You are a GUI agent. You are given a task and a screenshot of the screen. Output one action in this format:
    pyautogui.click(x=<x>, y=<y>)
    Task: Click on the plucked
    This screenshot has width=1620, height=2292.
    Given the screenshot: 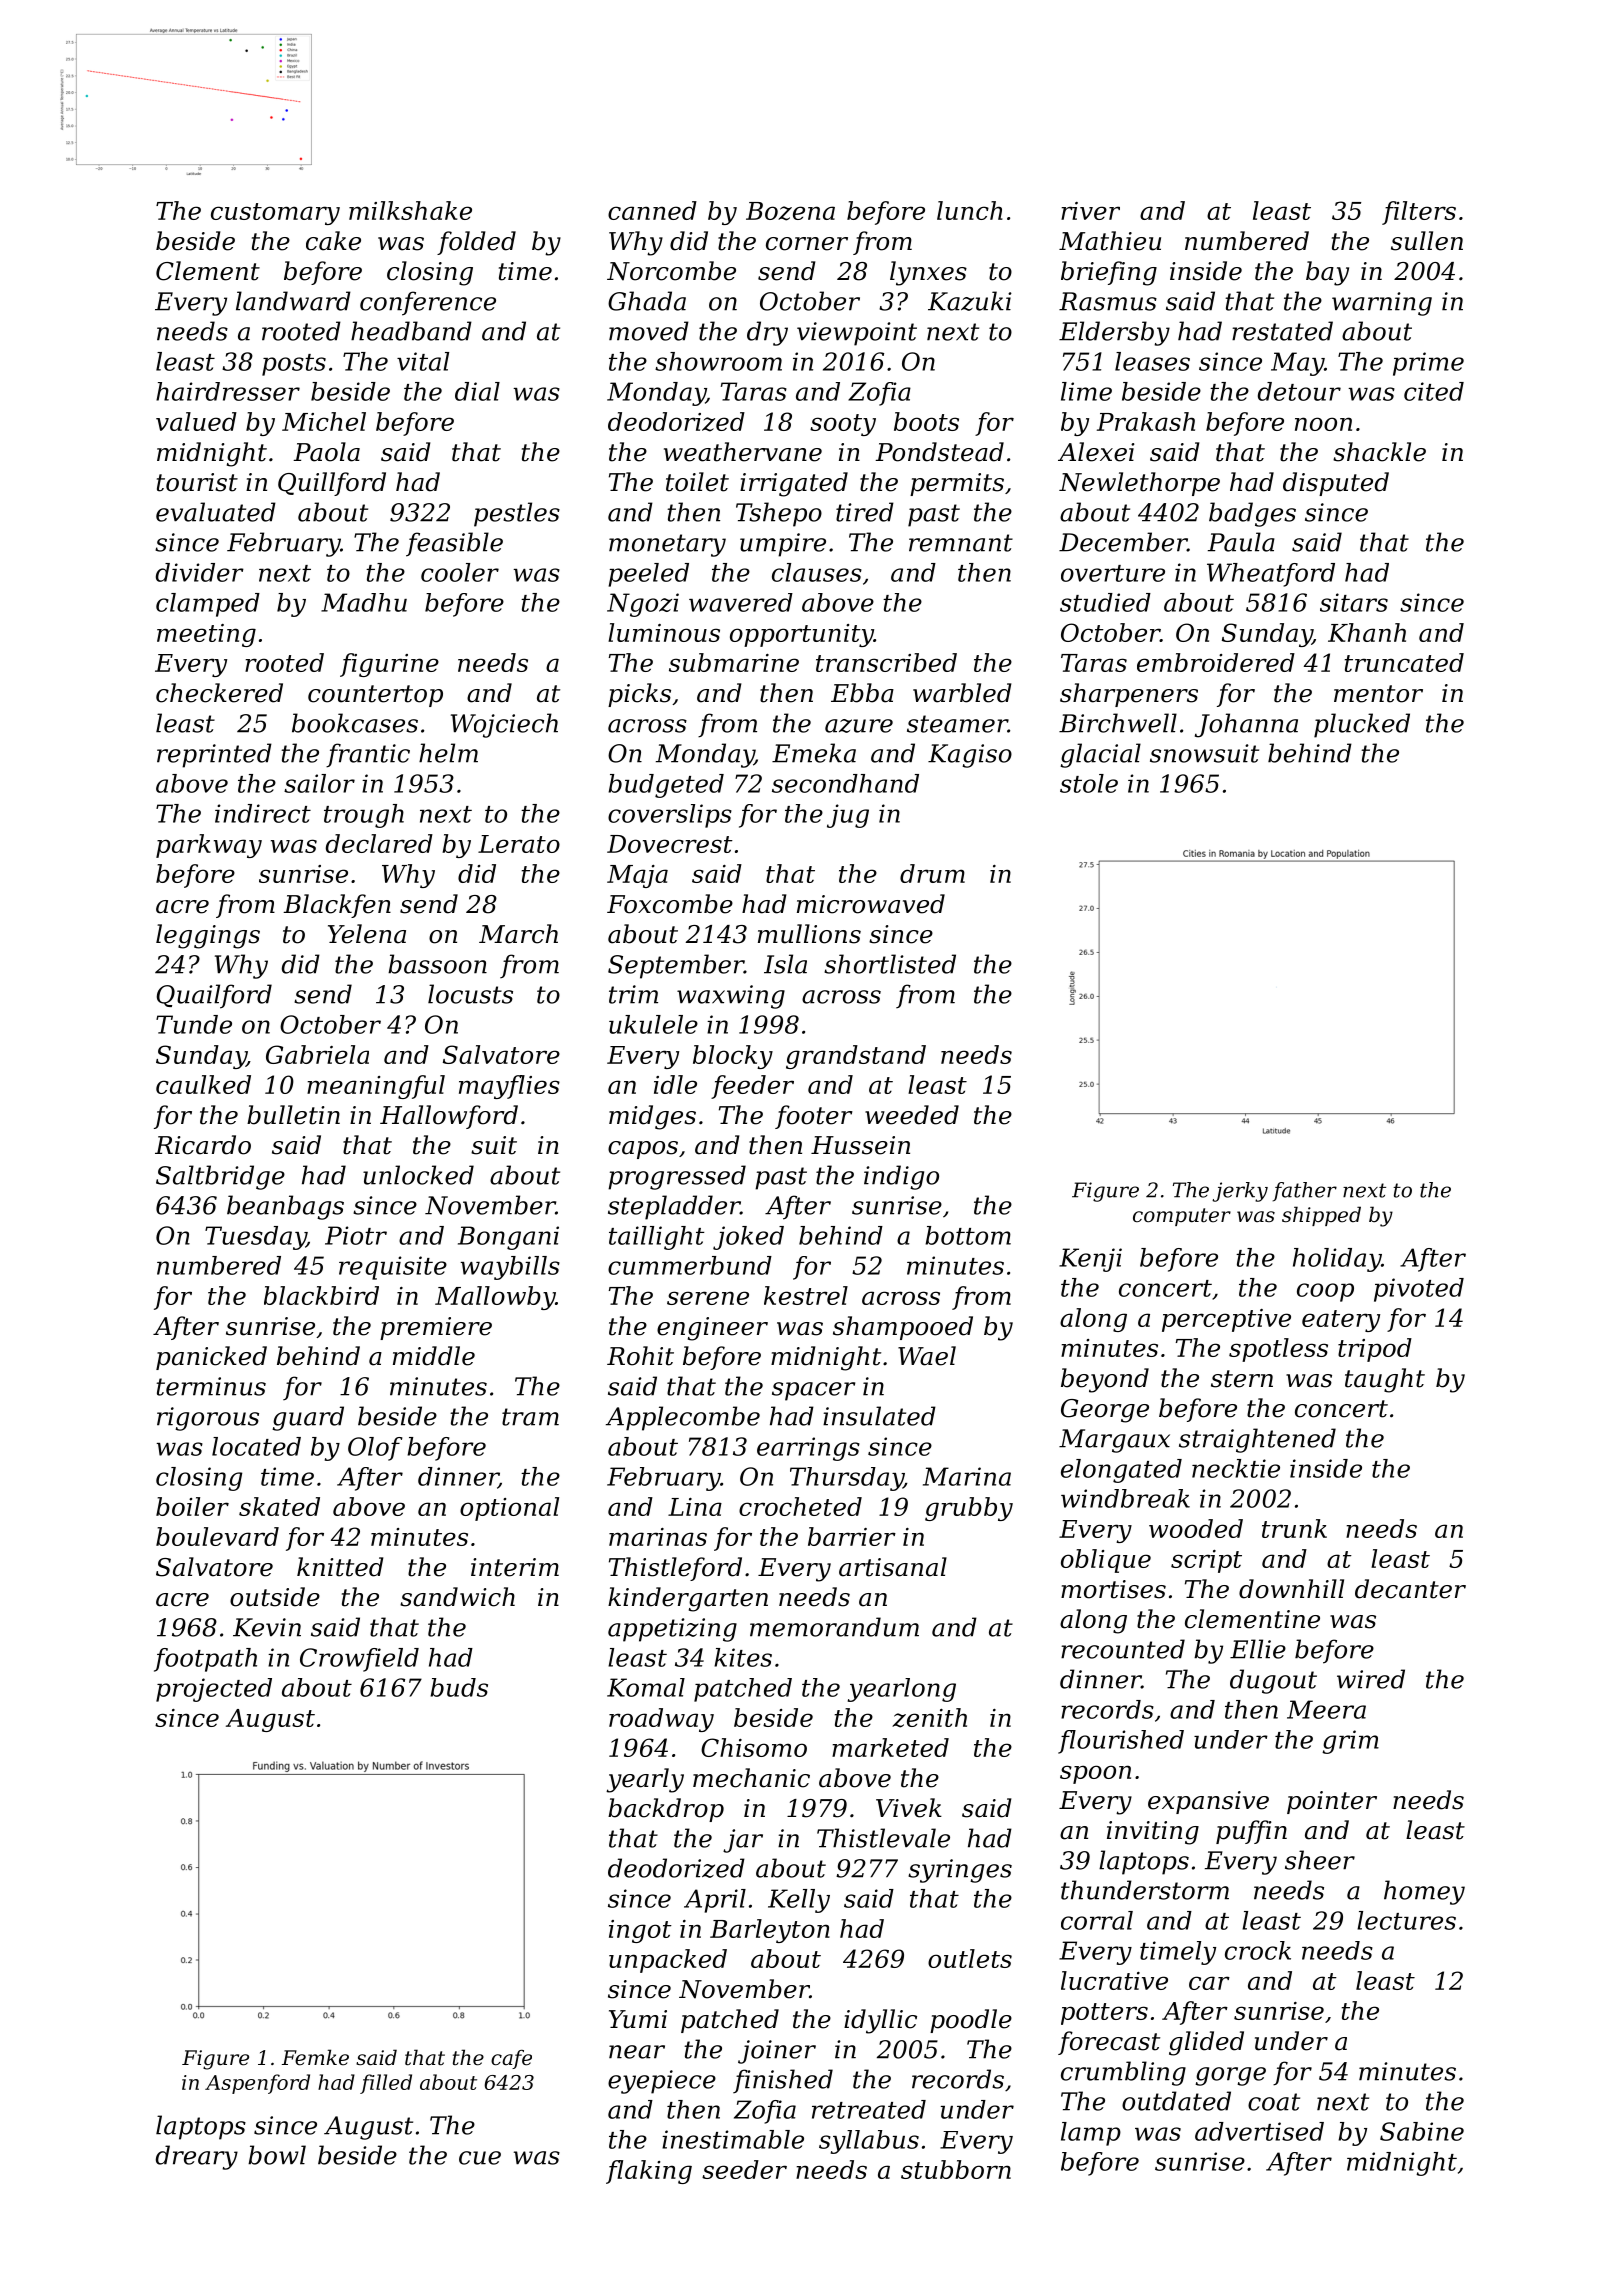 What is the action you would take?
    pyautogui.click(x=1362, y=725)
